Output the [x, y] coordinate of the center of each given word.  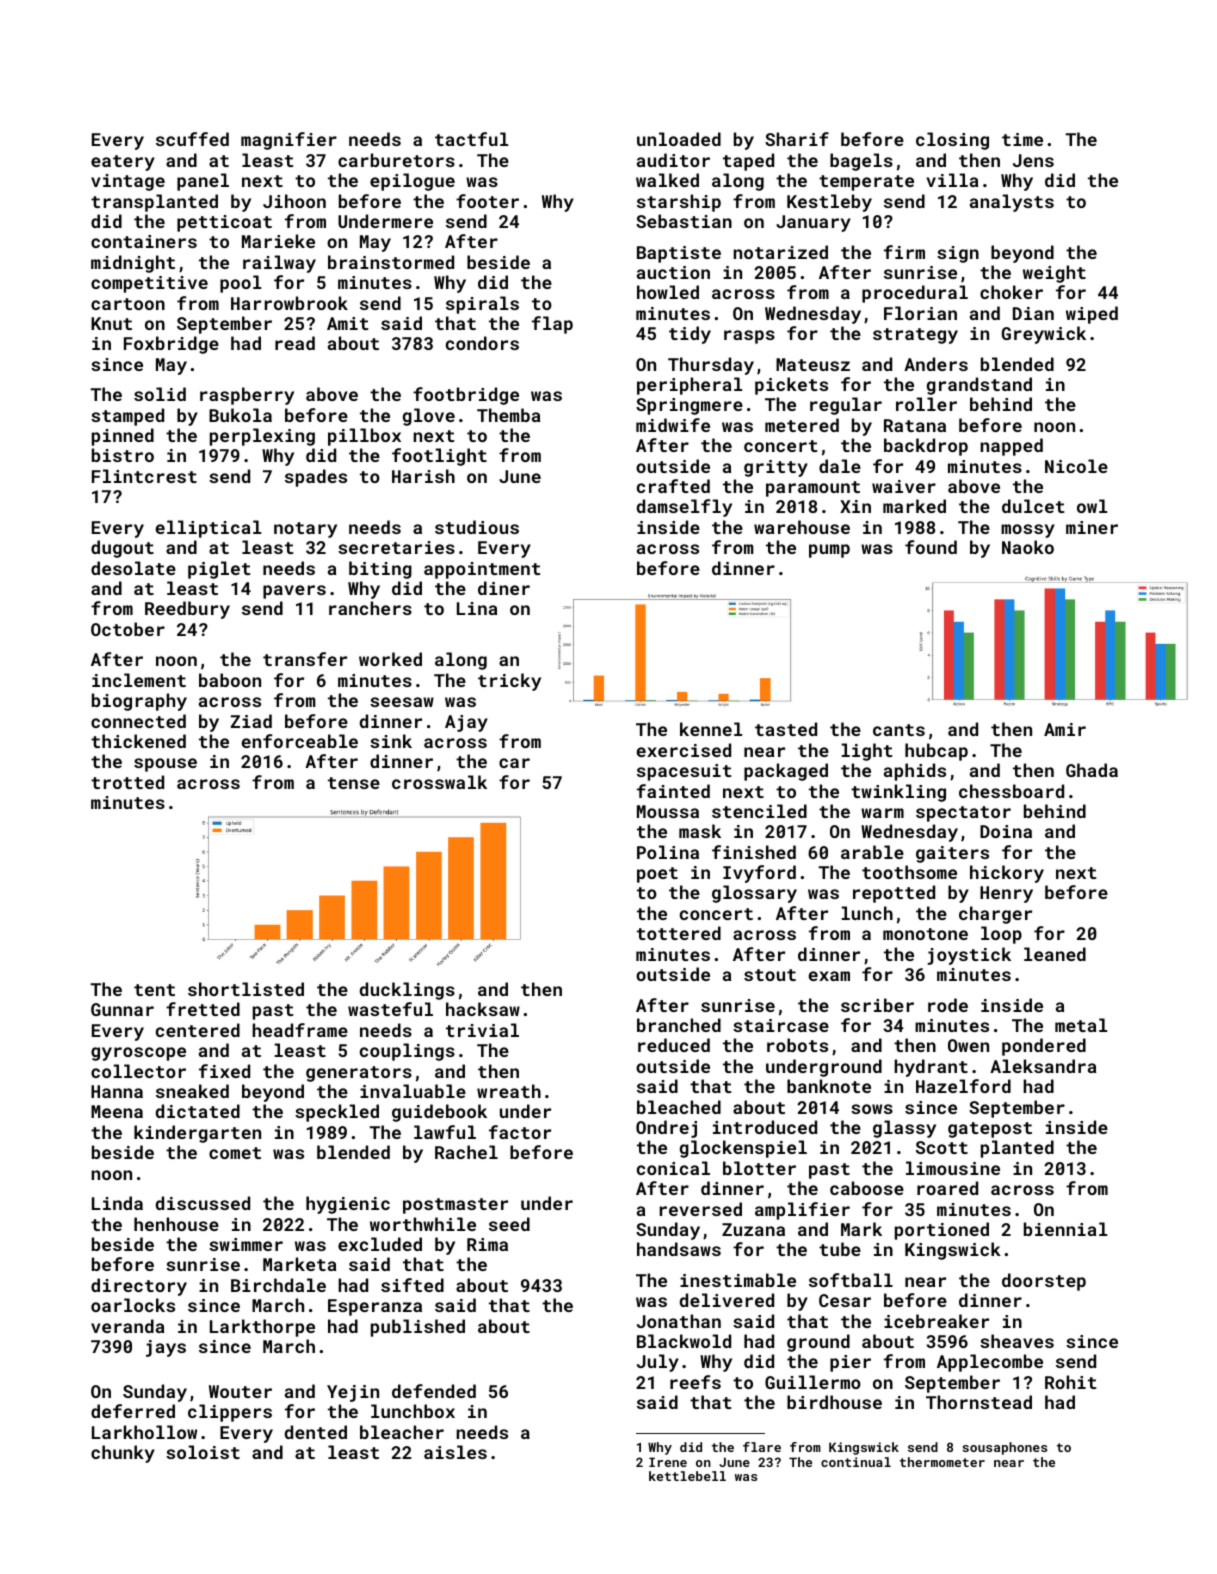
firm [904, 252]
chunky [123, 1454]
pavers [294, 592]
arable [872, 852]
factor [520, 1132]
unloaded [679, 139]
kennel [711, 729]
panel [203, 182]
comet [235, 1153]
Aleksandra [1043, 1066]
